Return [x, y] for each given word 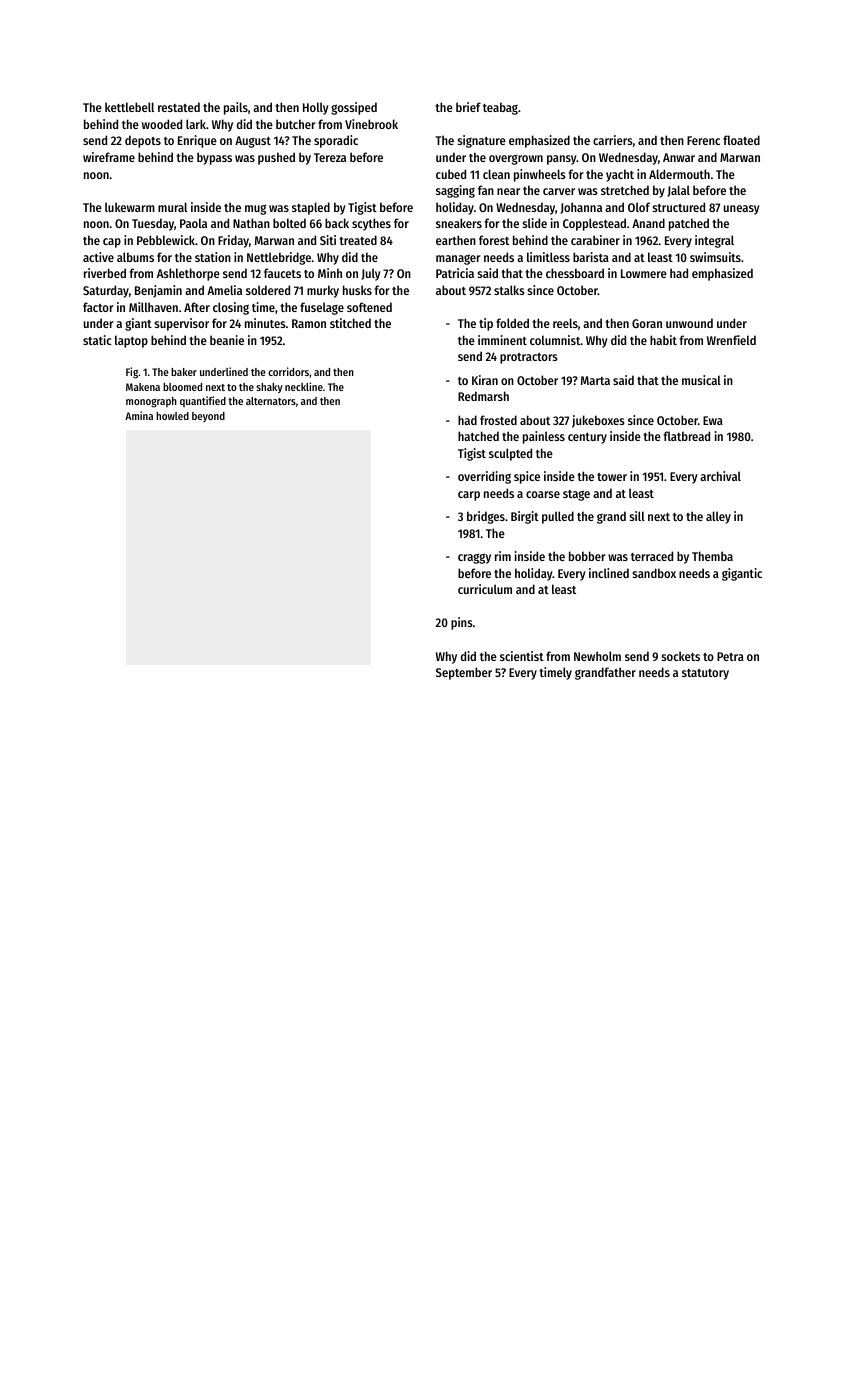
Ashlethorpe [188, 274]
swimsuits [715, 257]
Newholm [597, 656]
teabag [500, 108]
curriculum [485, 589]
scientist [522, 656]
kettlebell [129, 107]
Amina [139, 415]
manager [458, 259]
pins [462, 623]
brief [468, 107]
